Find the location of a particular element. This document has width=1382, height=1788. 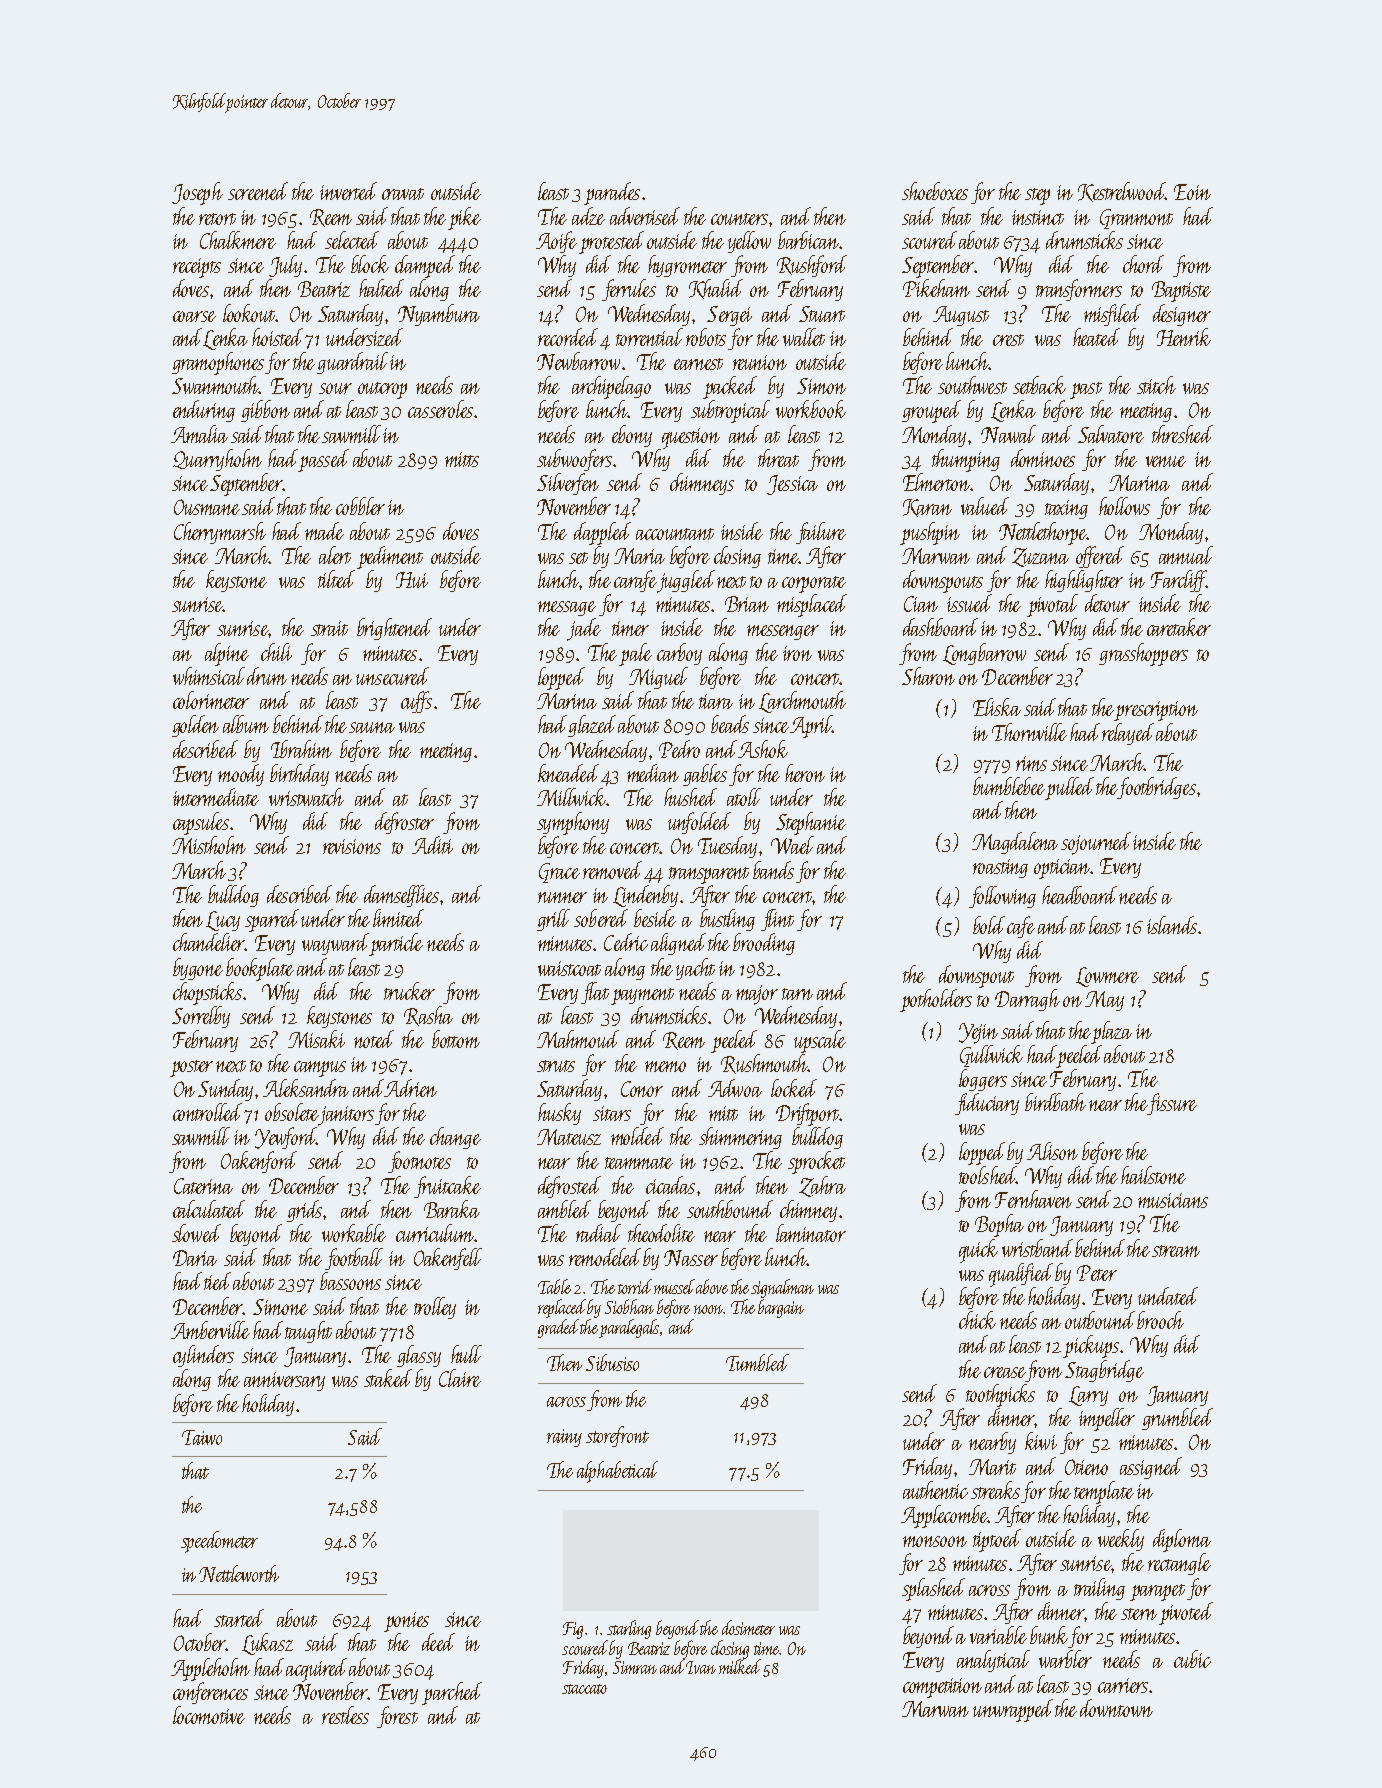

parades is located at coordinates (612, 193).
